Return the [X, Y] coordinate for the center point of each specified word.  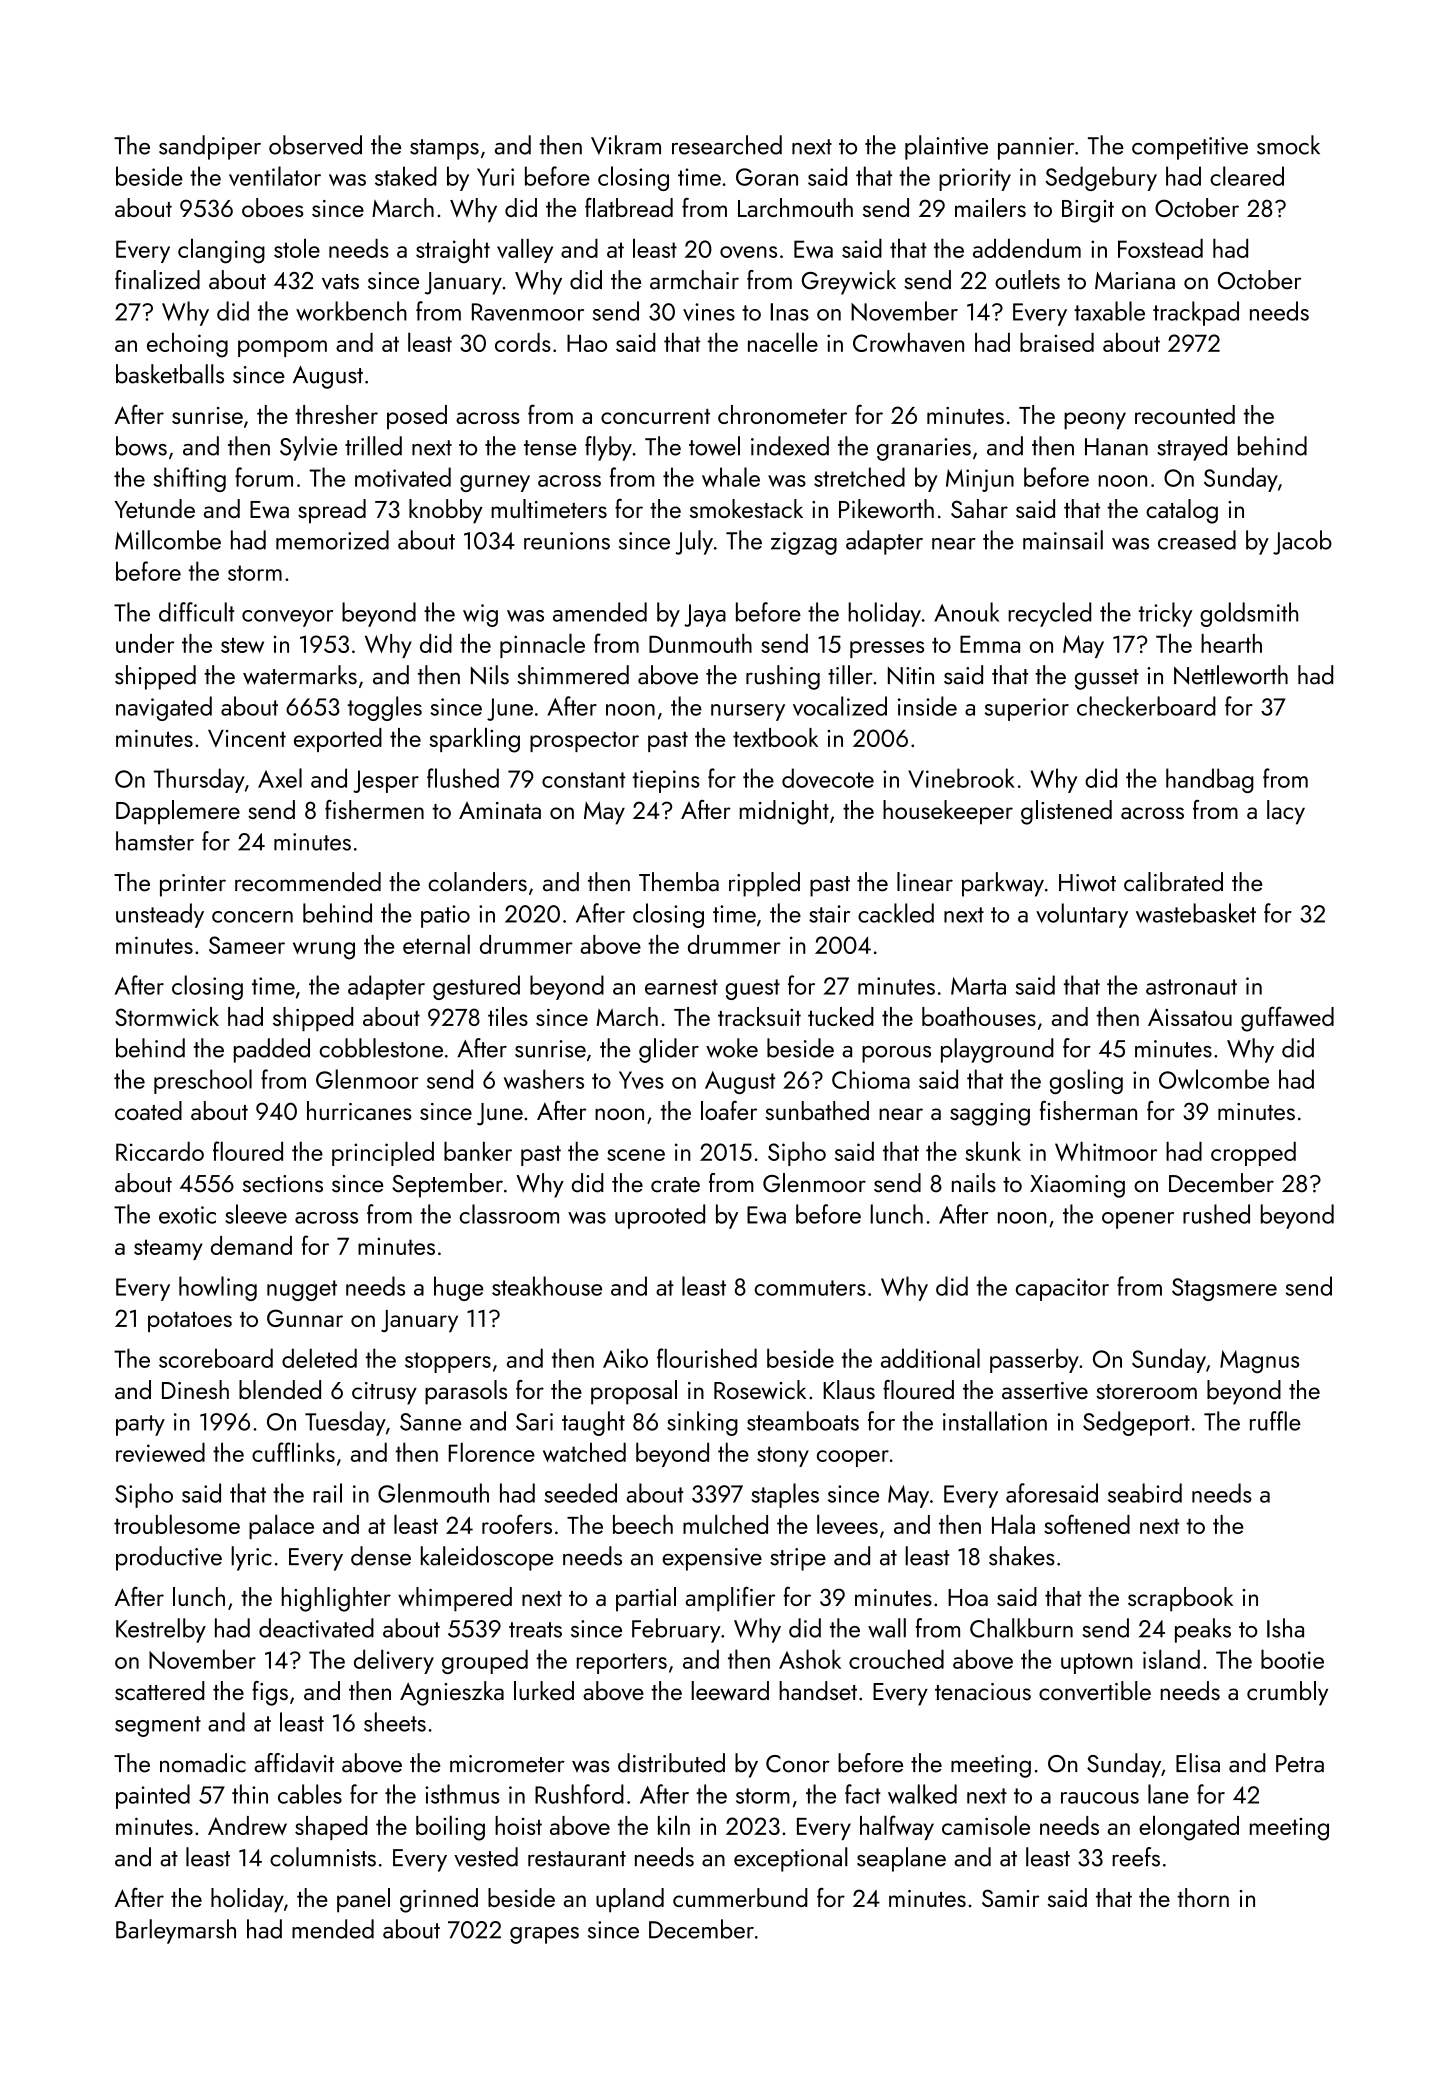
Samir [1010, 1898]
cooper [853, 1458]
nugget [302, 1290]
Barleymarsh [176, 1931]
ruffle [1275, 1421]
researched [727, 145]
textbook [775, 737]
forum [264, 477]
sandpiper [210, 147]
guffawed [1287, 1019]
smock [1288, 145]
